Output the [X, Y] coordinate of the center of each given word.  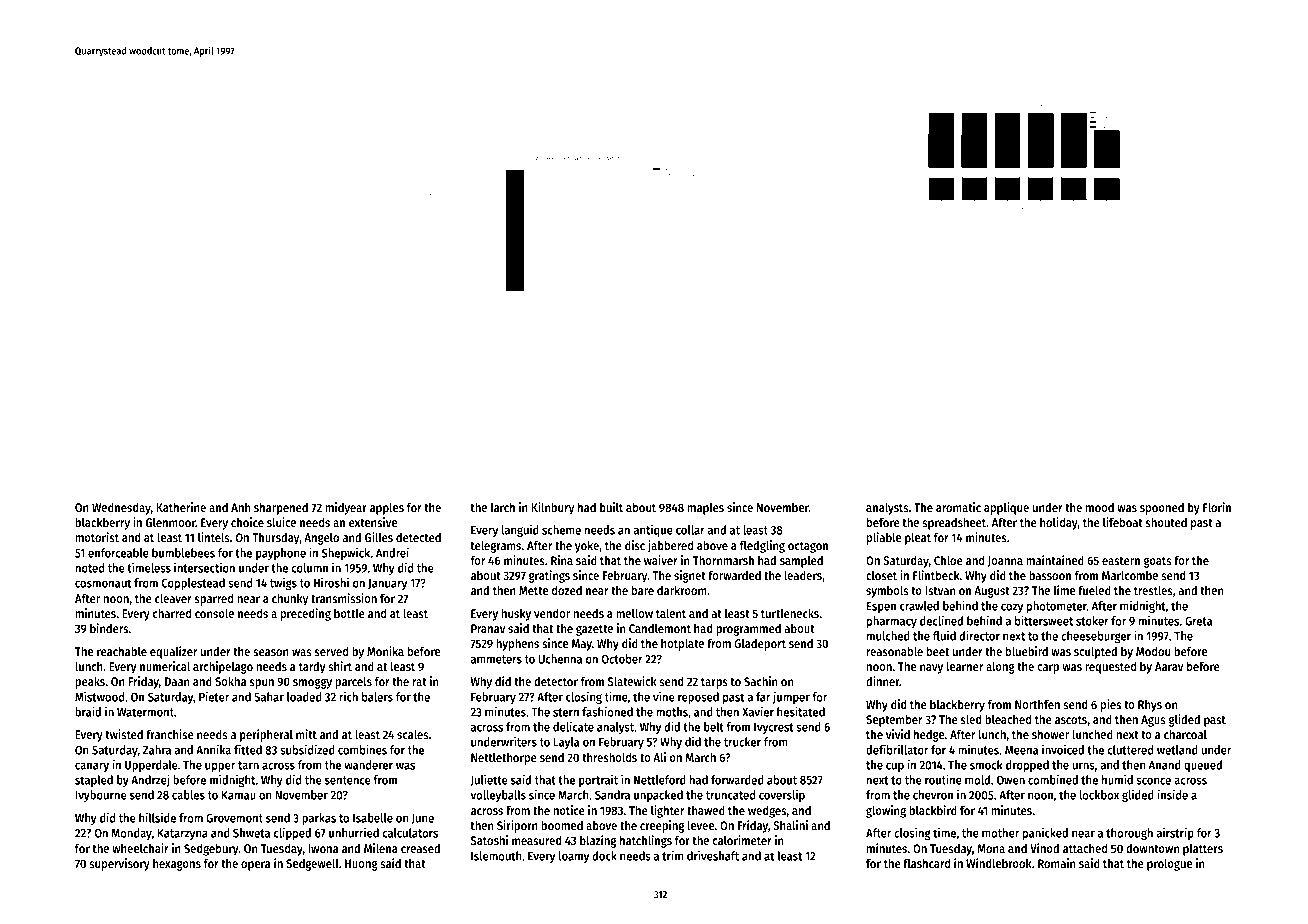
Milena [381, 848]
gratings [549, 576]
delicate [573, 726]
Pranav [488, 628]
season [271, 652]
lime [1064, 590]
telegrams [496, 546]
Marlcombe [1130, 575]
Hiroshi [331, 582]
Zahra [157, 750]
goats [1158, 562]
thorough [1129, 834]
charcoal [1185, 734]
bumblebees [183, 553]
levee [701, 825]
